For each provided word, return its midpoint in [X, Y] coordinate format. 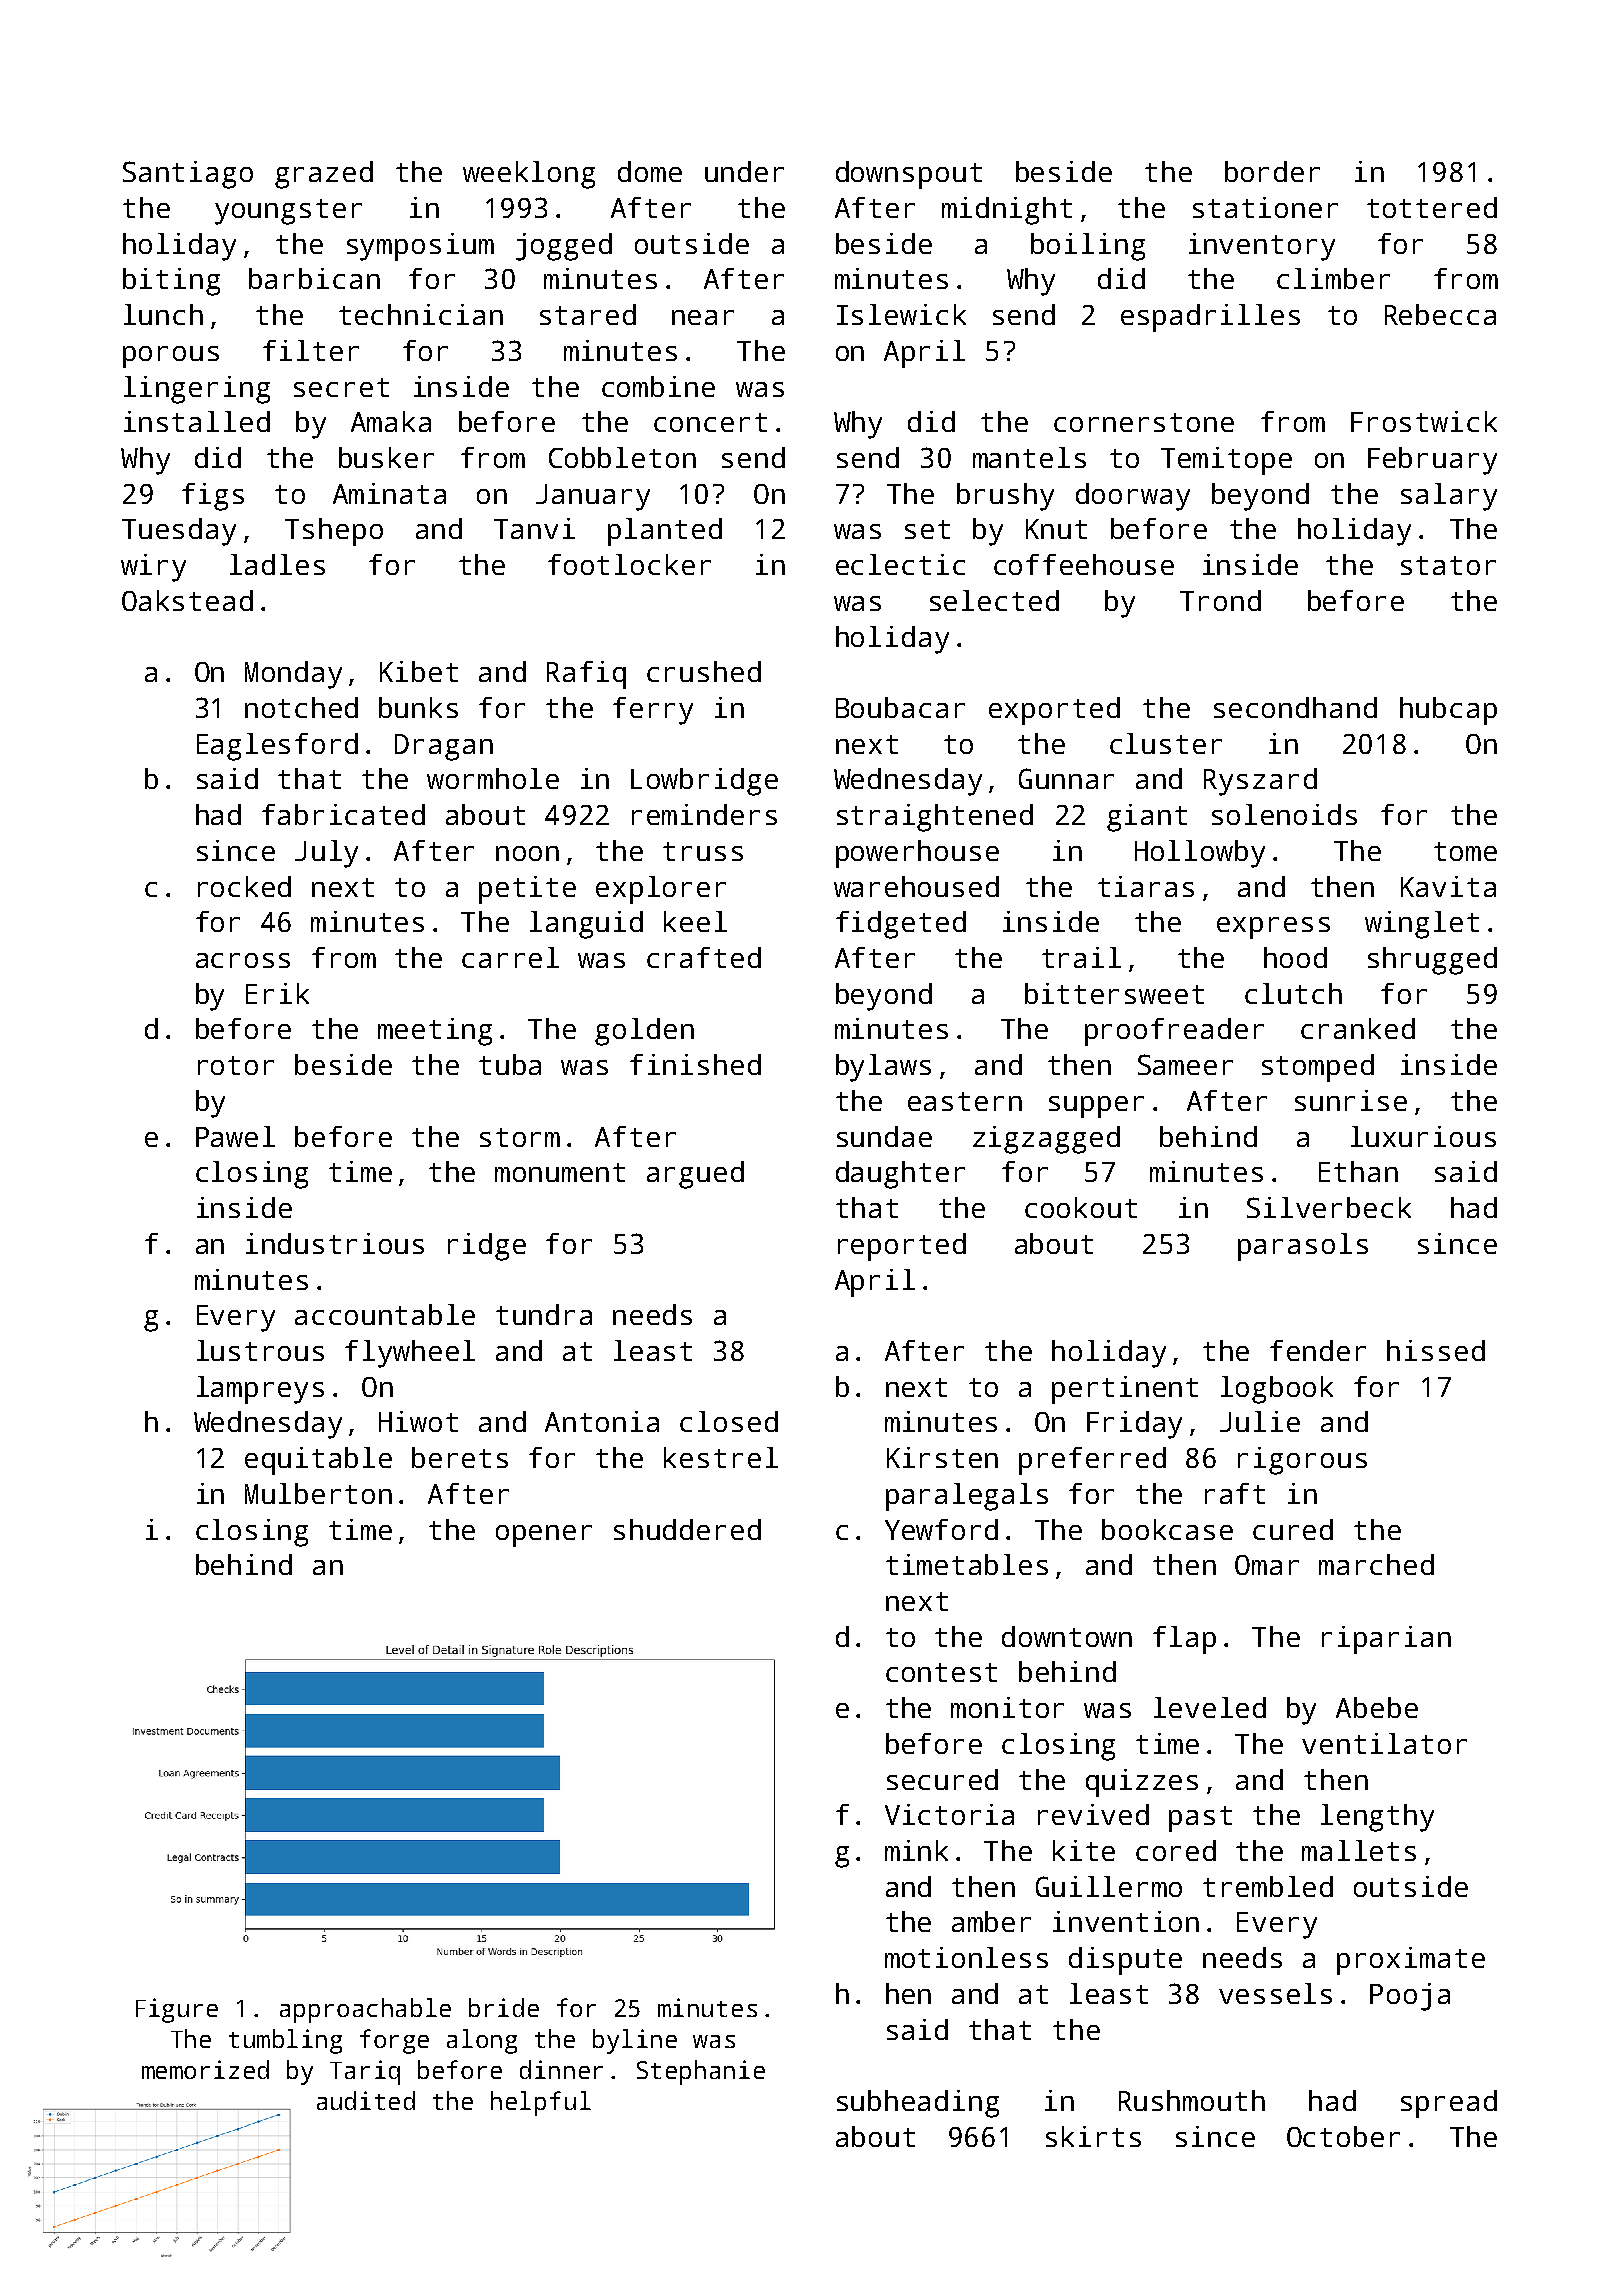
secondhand [1295, 707]
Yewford [941, 1529]
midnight [1007, 211]
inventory [1262, 247]
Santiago [188, 175]
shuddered [687, 1529]
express [1273, 928]
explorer [661, 890]
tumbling [285, 2041]
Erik [277, 993]
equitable [318, 1461]
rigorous [1302, 1461]
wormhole [493, 778]
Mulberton [318, 1493]
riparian [1386, 1640]
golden [644, 1032]
